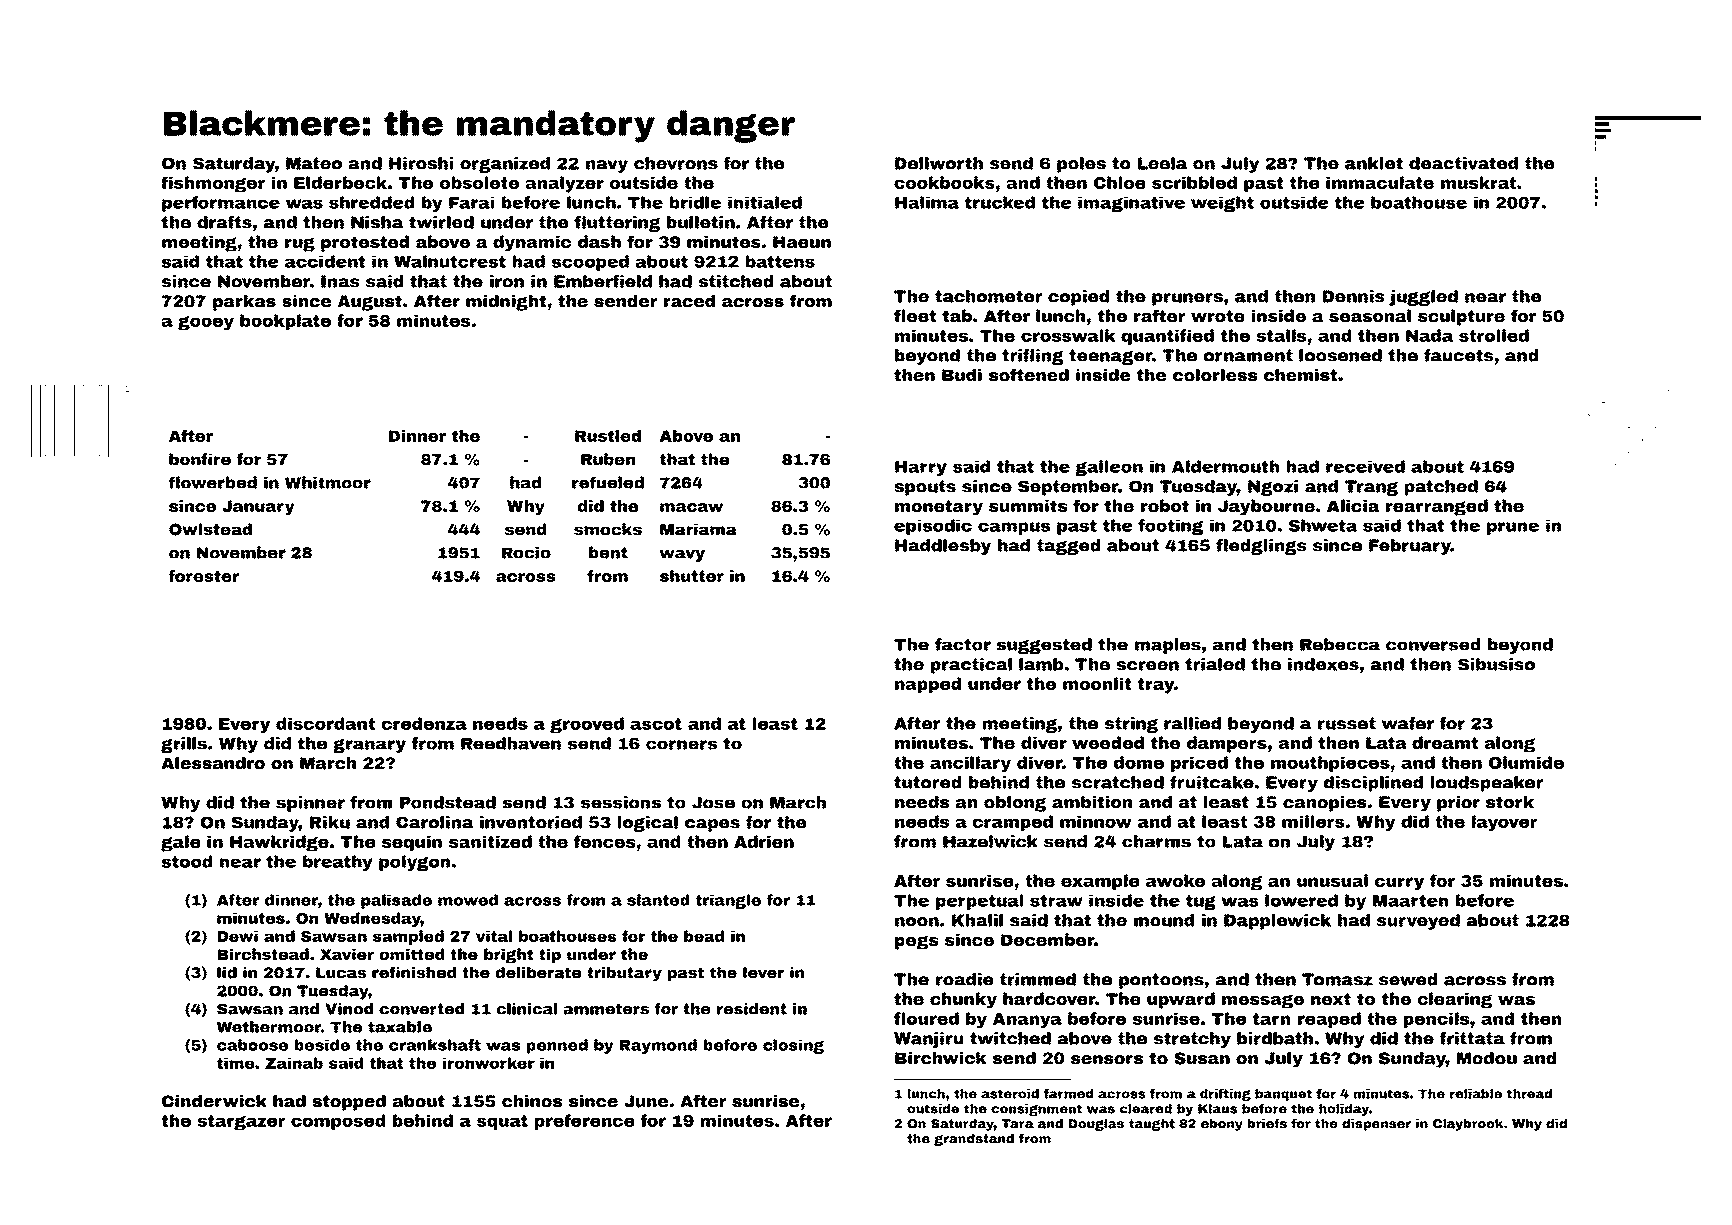 The height and width of the image is (1225, 1732). What do you see at coordinates (314, 163) in the image?
I see `Mateo` at bounding box center [314, 163].
